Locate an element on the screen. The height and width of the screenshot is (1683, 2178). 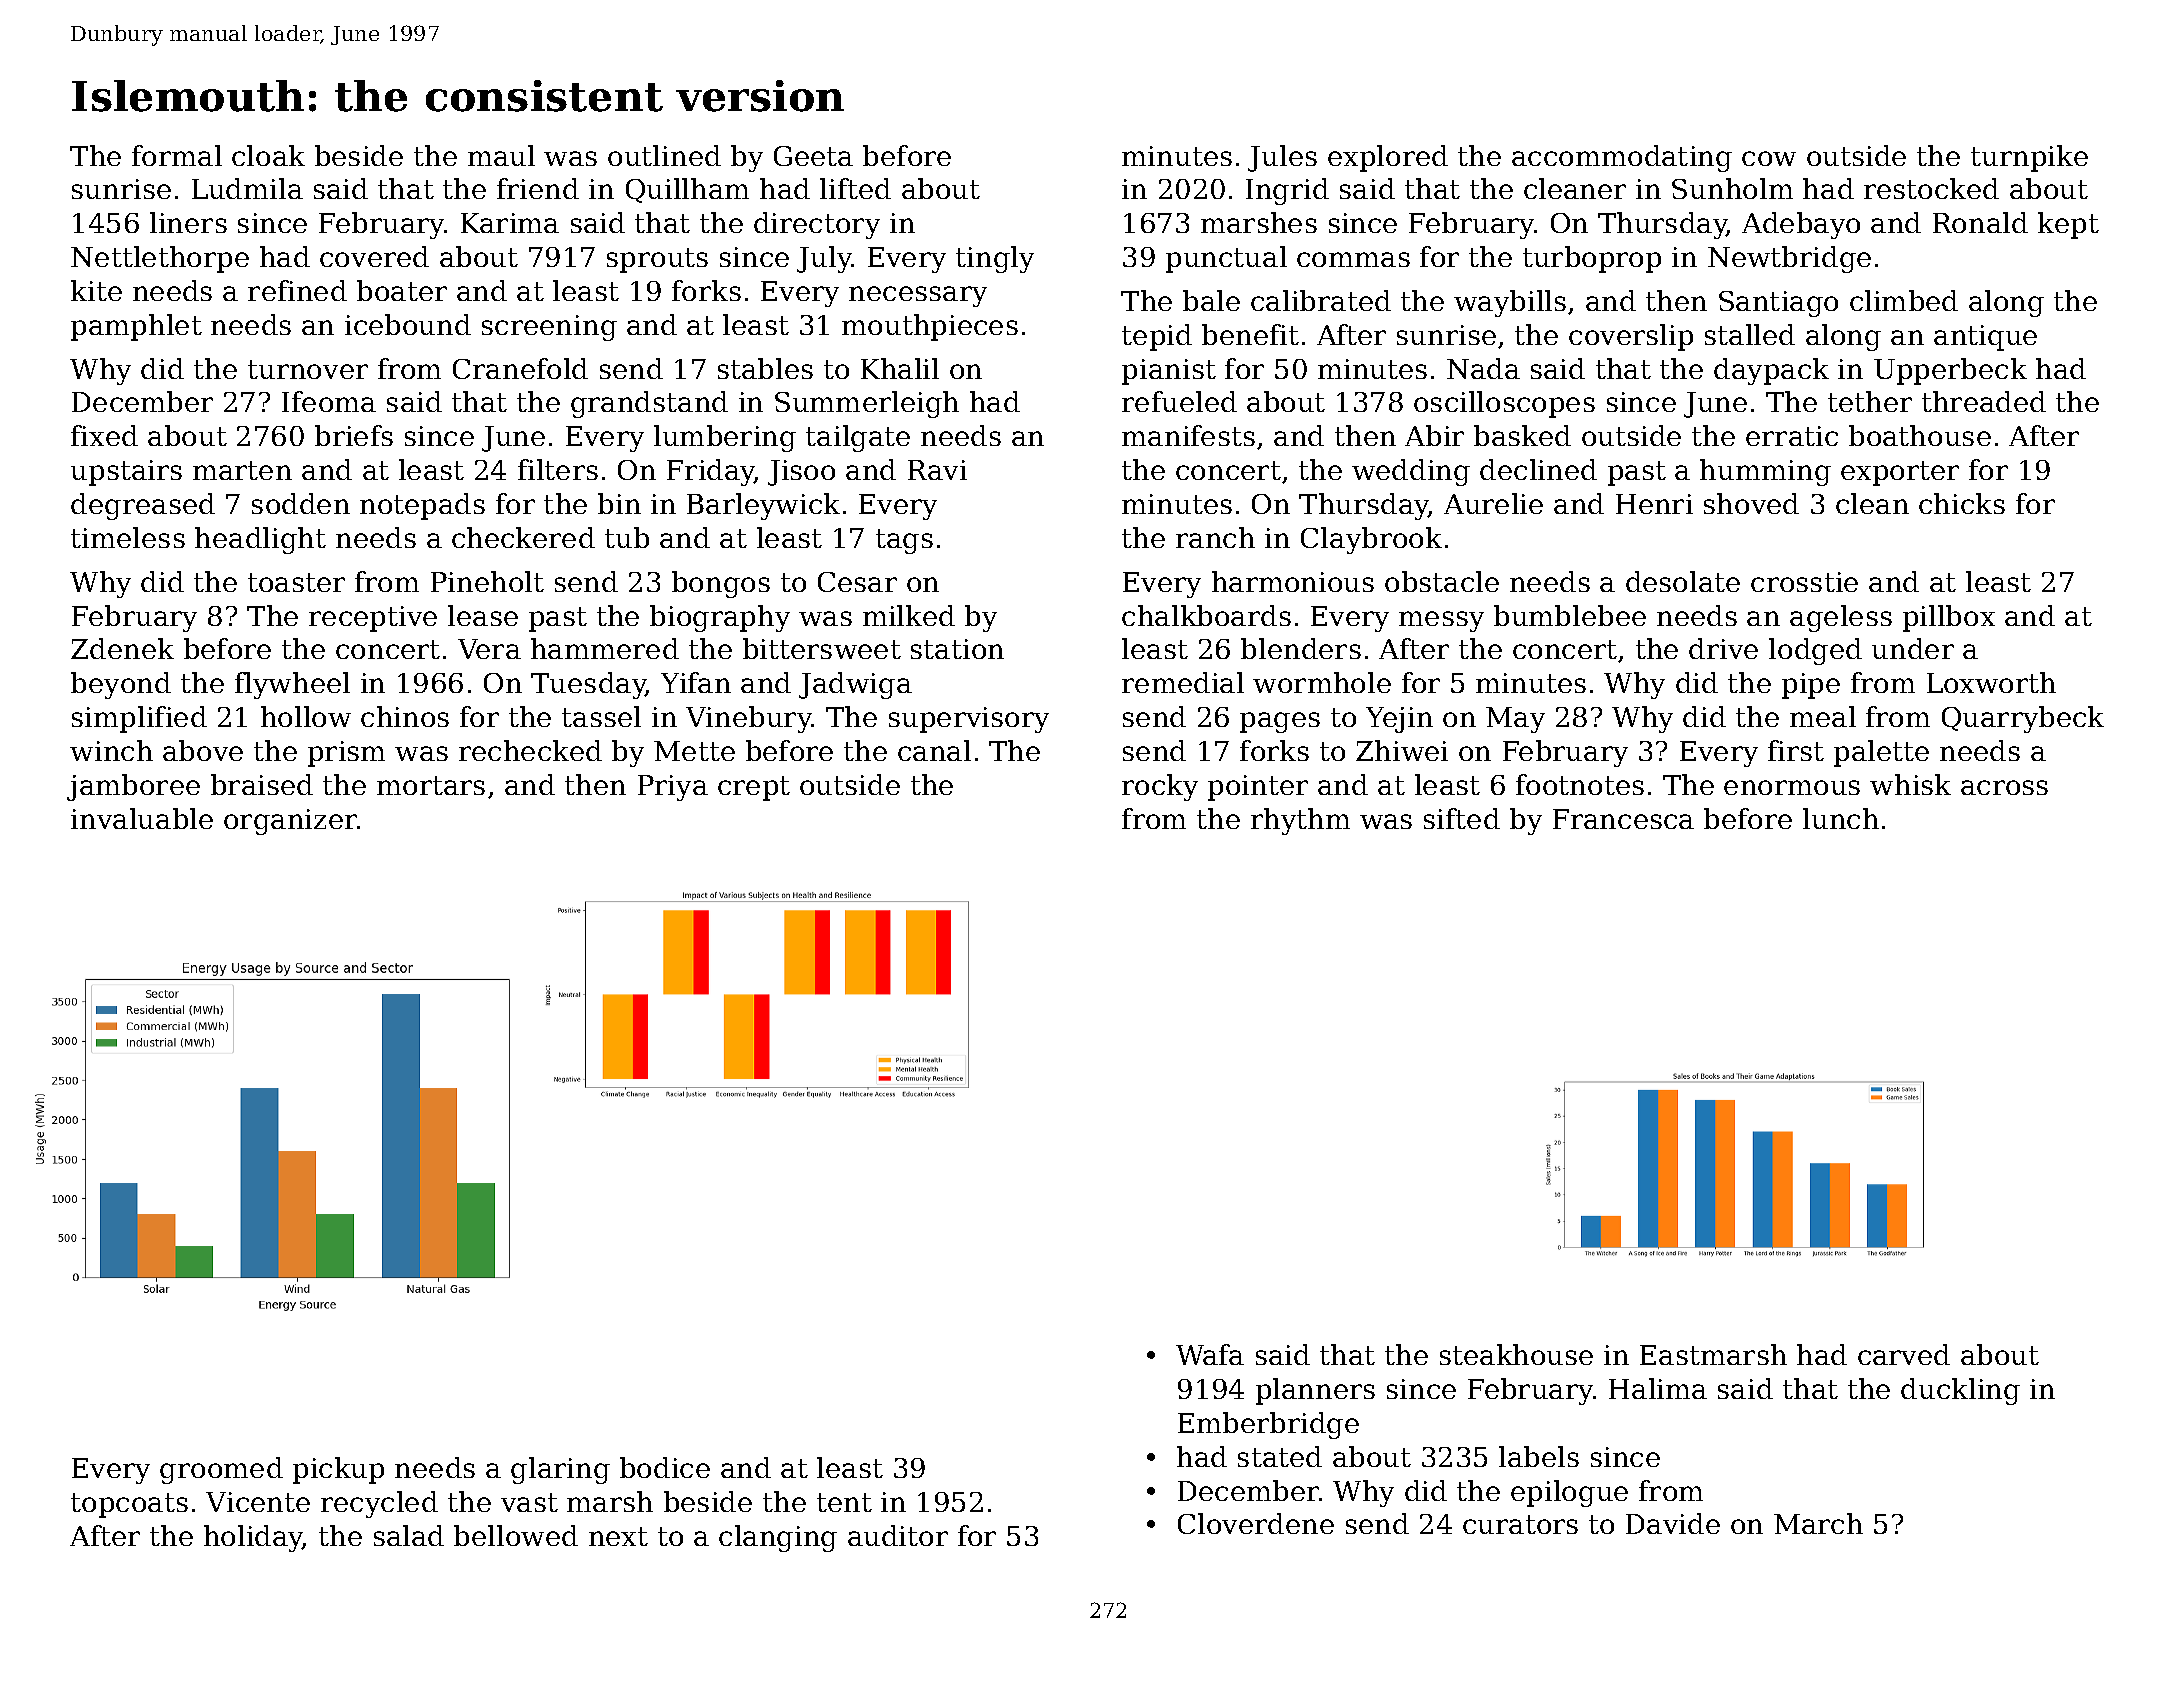
Aurelie is located at coordinates (1493, 503).
